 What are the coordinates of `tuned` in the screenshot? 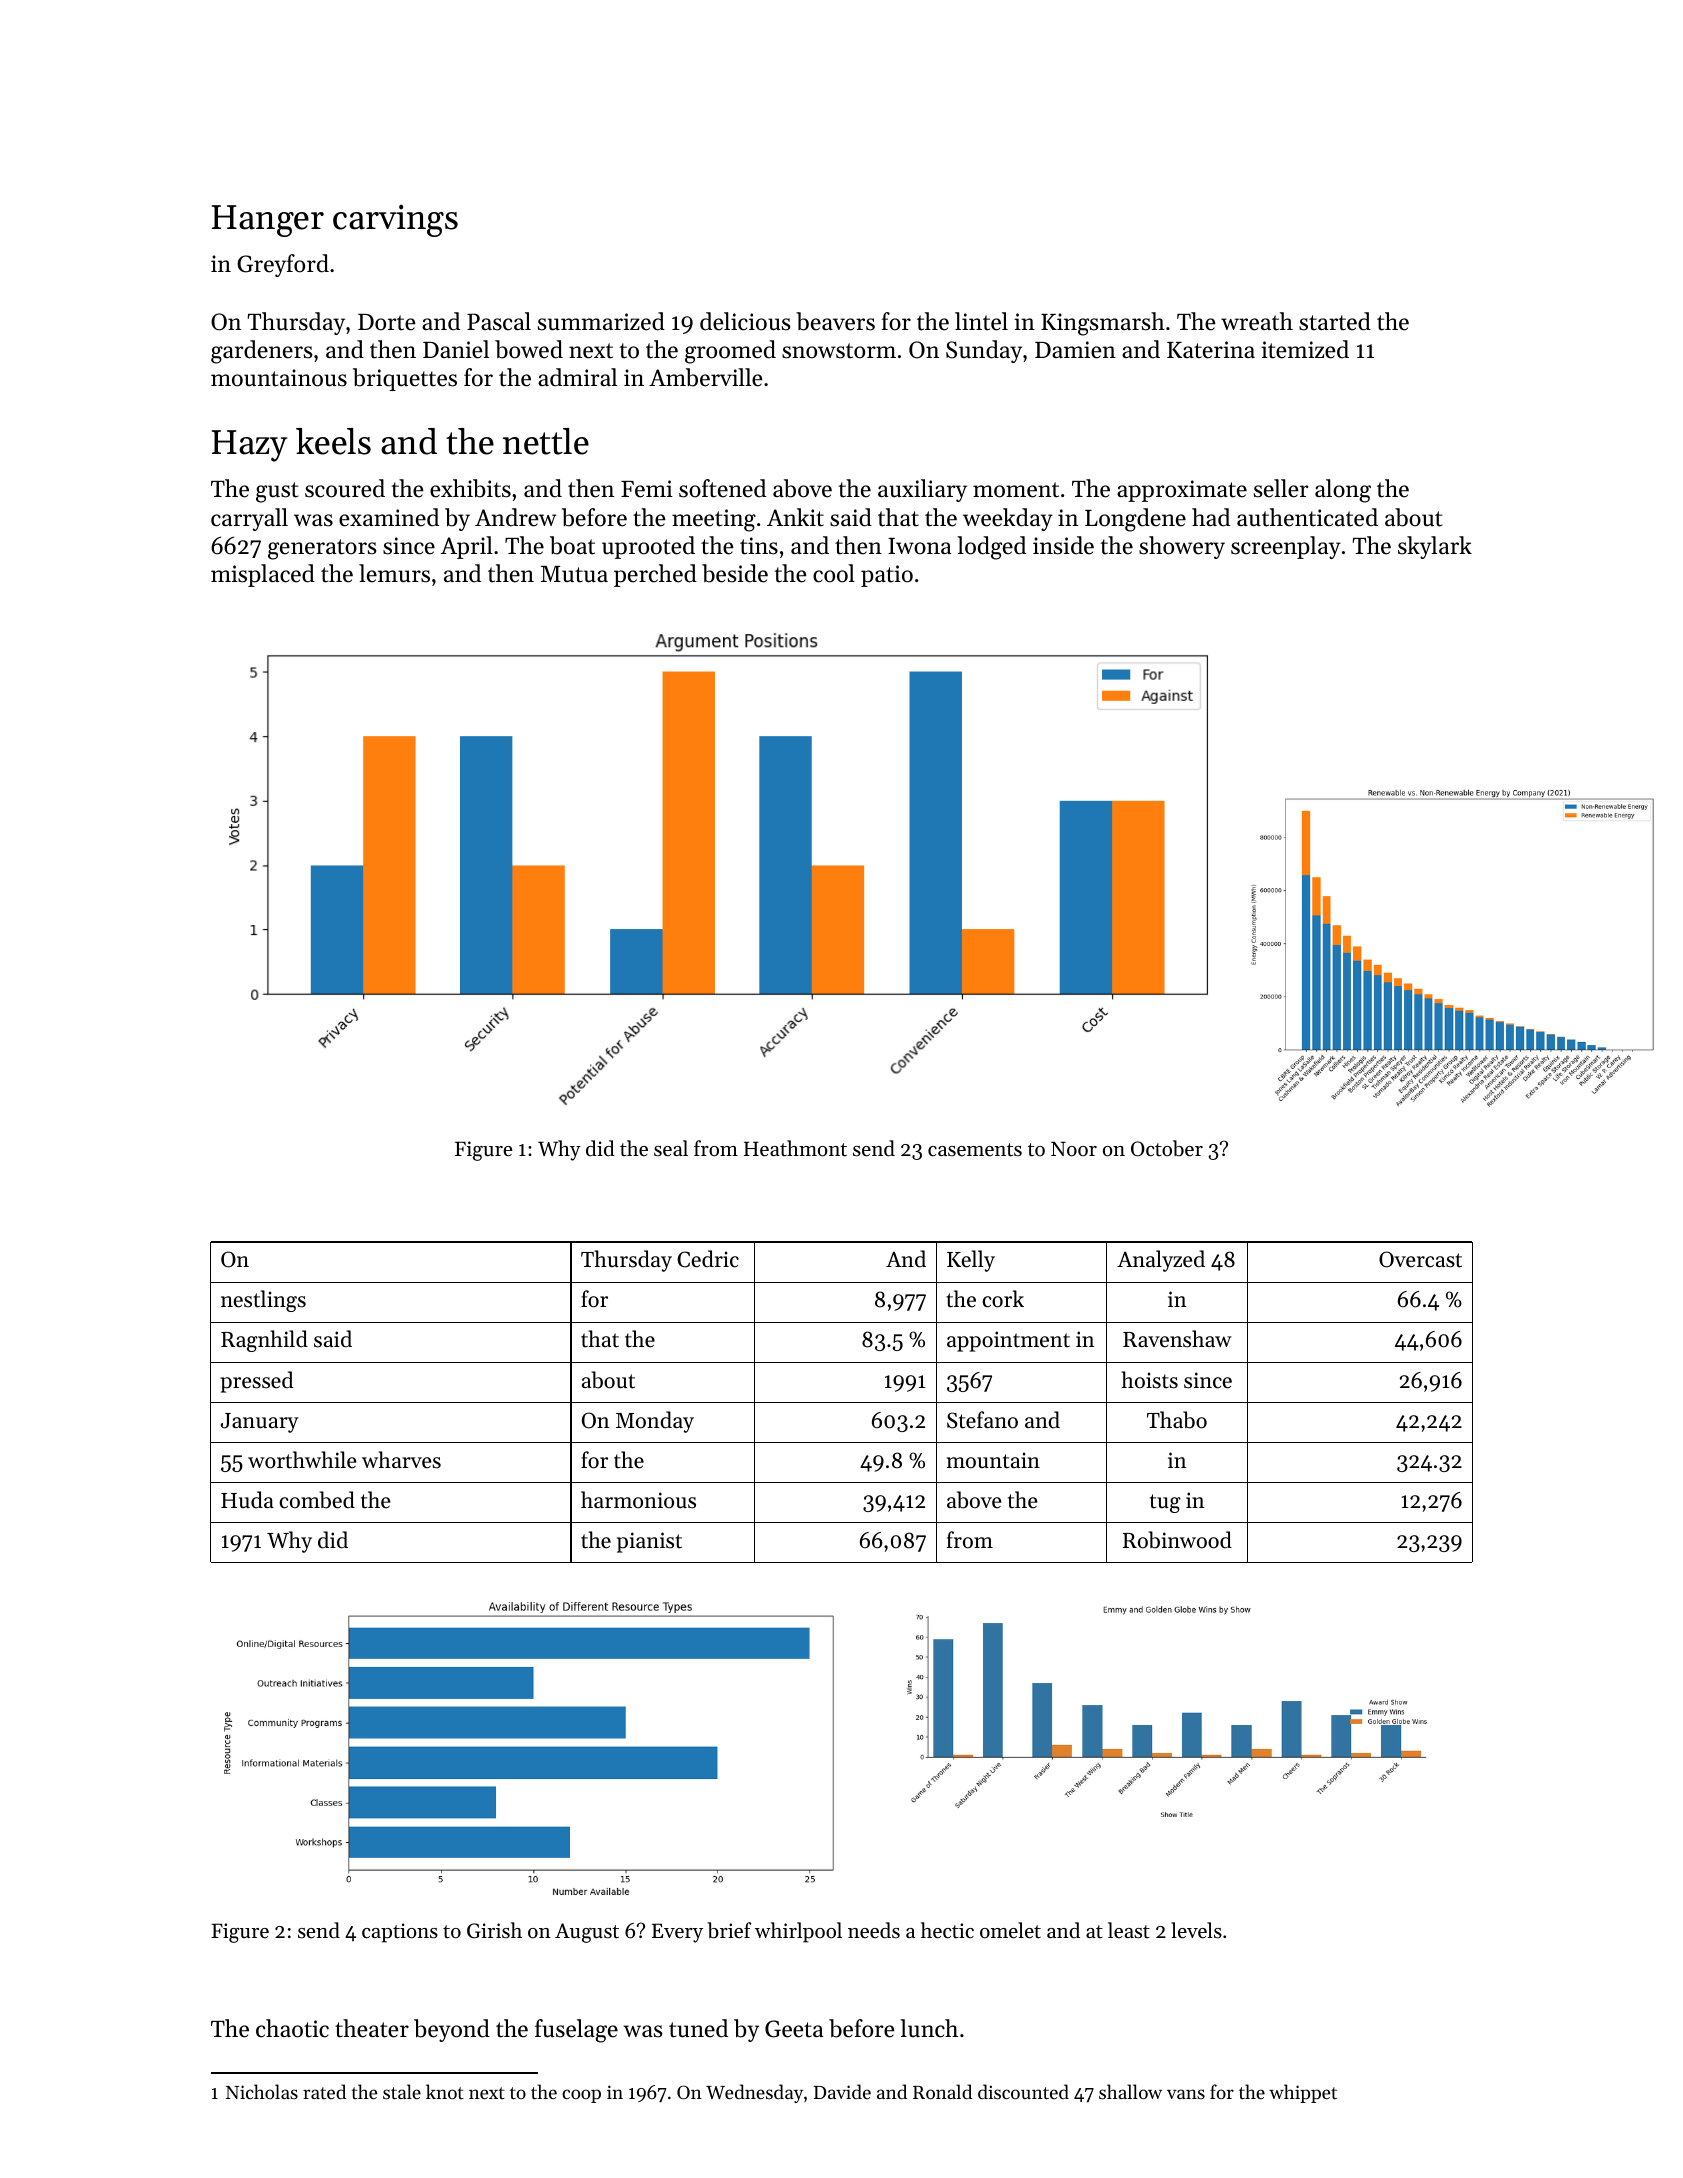 It's located at (698, 2028).
